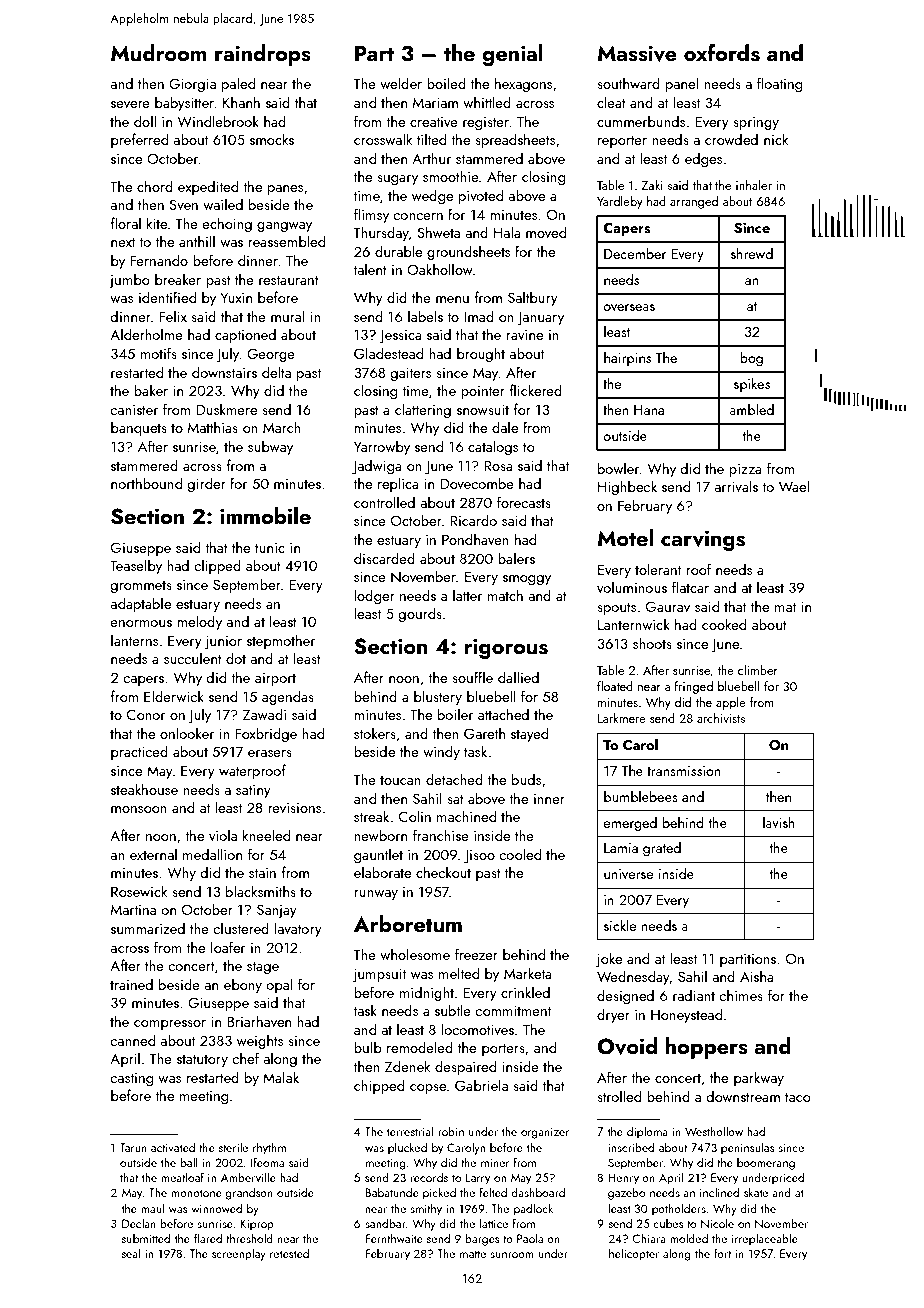 The width and height of the document is (924, 1308). What do you see at coordinates (722, 1253) in the document?
I see `fort` at bounding box center [722, 1253].
